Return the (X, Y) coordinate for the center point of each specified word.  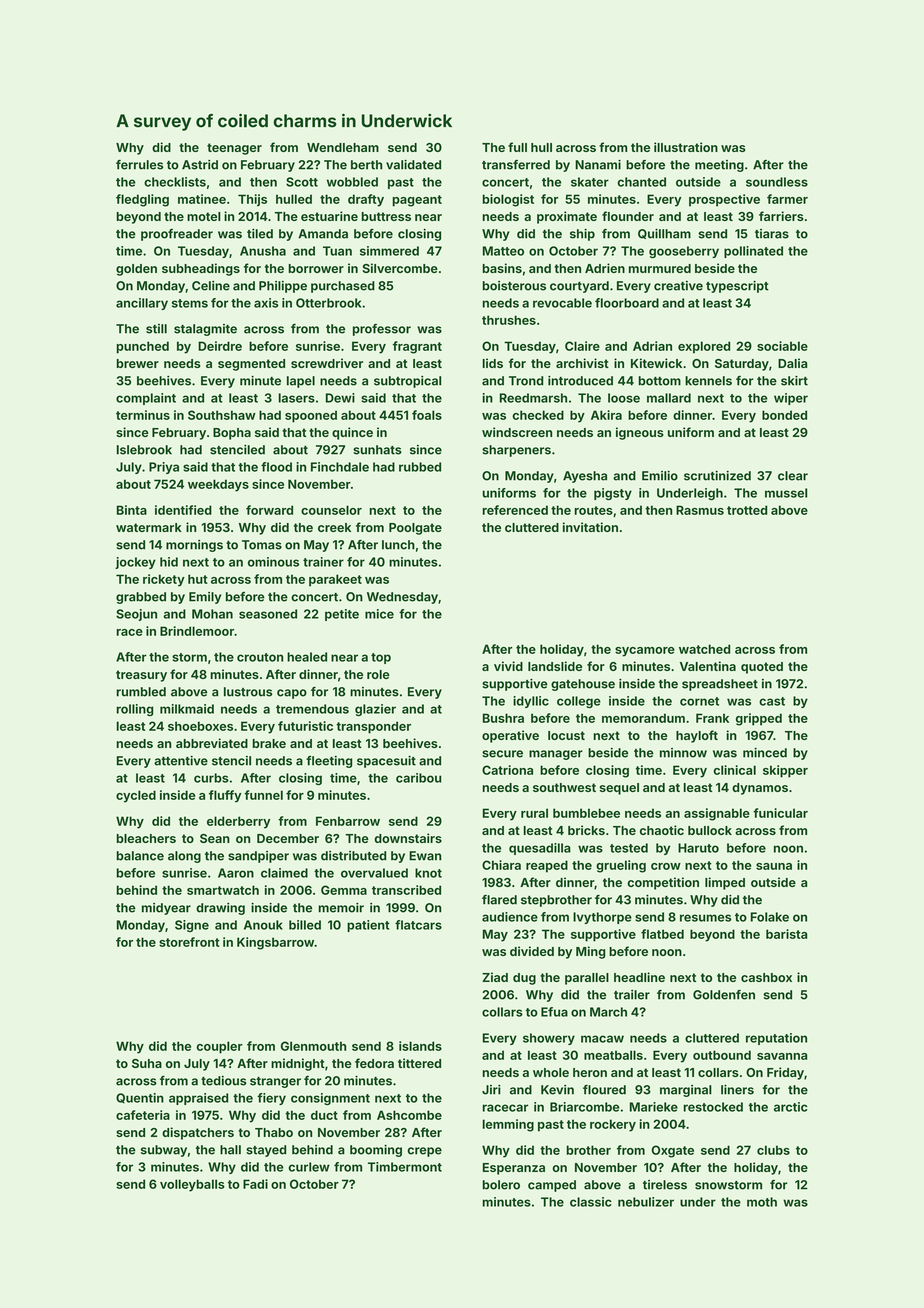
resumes (706, 918)
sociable (782, 346)
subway (164, 1151)
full (517, 147)
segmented (251, 365)
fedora (374, 1063)
